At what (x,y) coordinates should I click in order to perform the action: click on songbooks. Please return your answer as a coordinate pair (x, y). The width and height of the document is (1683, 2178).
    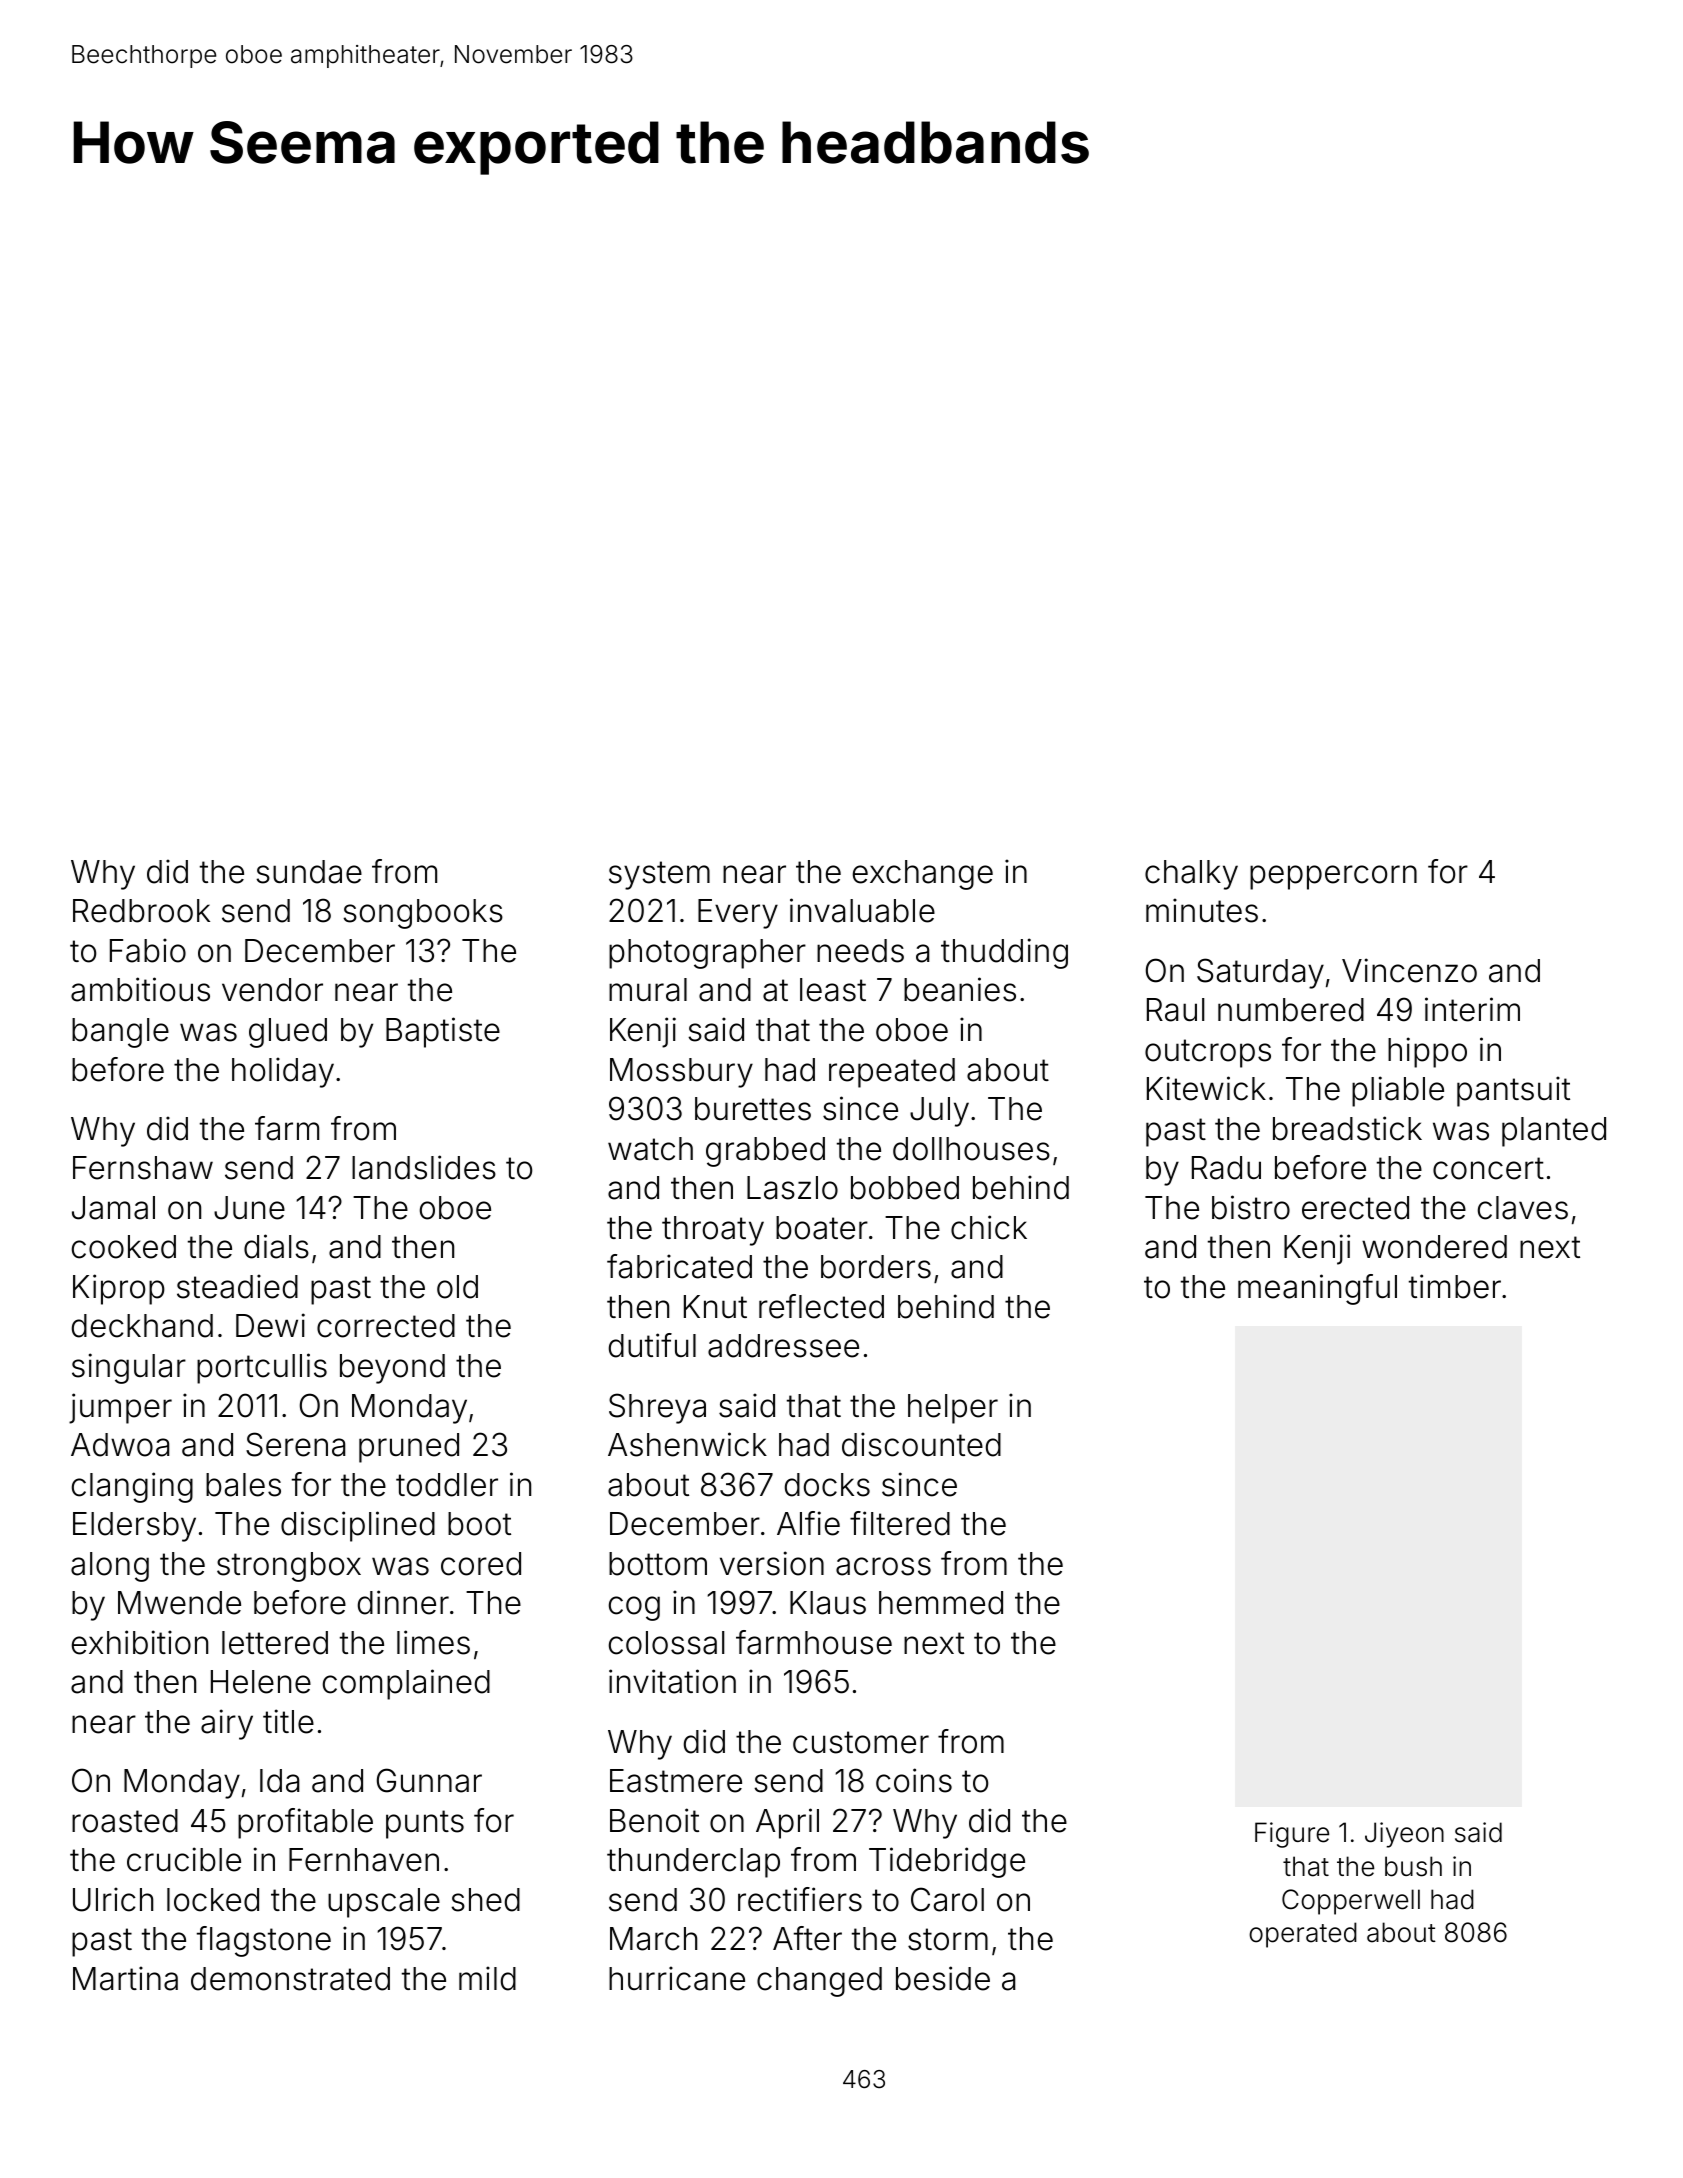
    Looking at the image, I should click on (423, 914).
